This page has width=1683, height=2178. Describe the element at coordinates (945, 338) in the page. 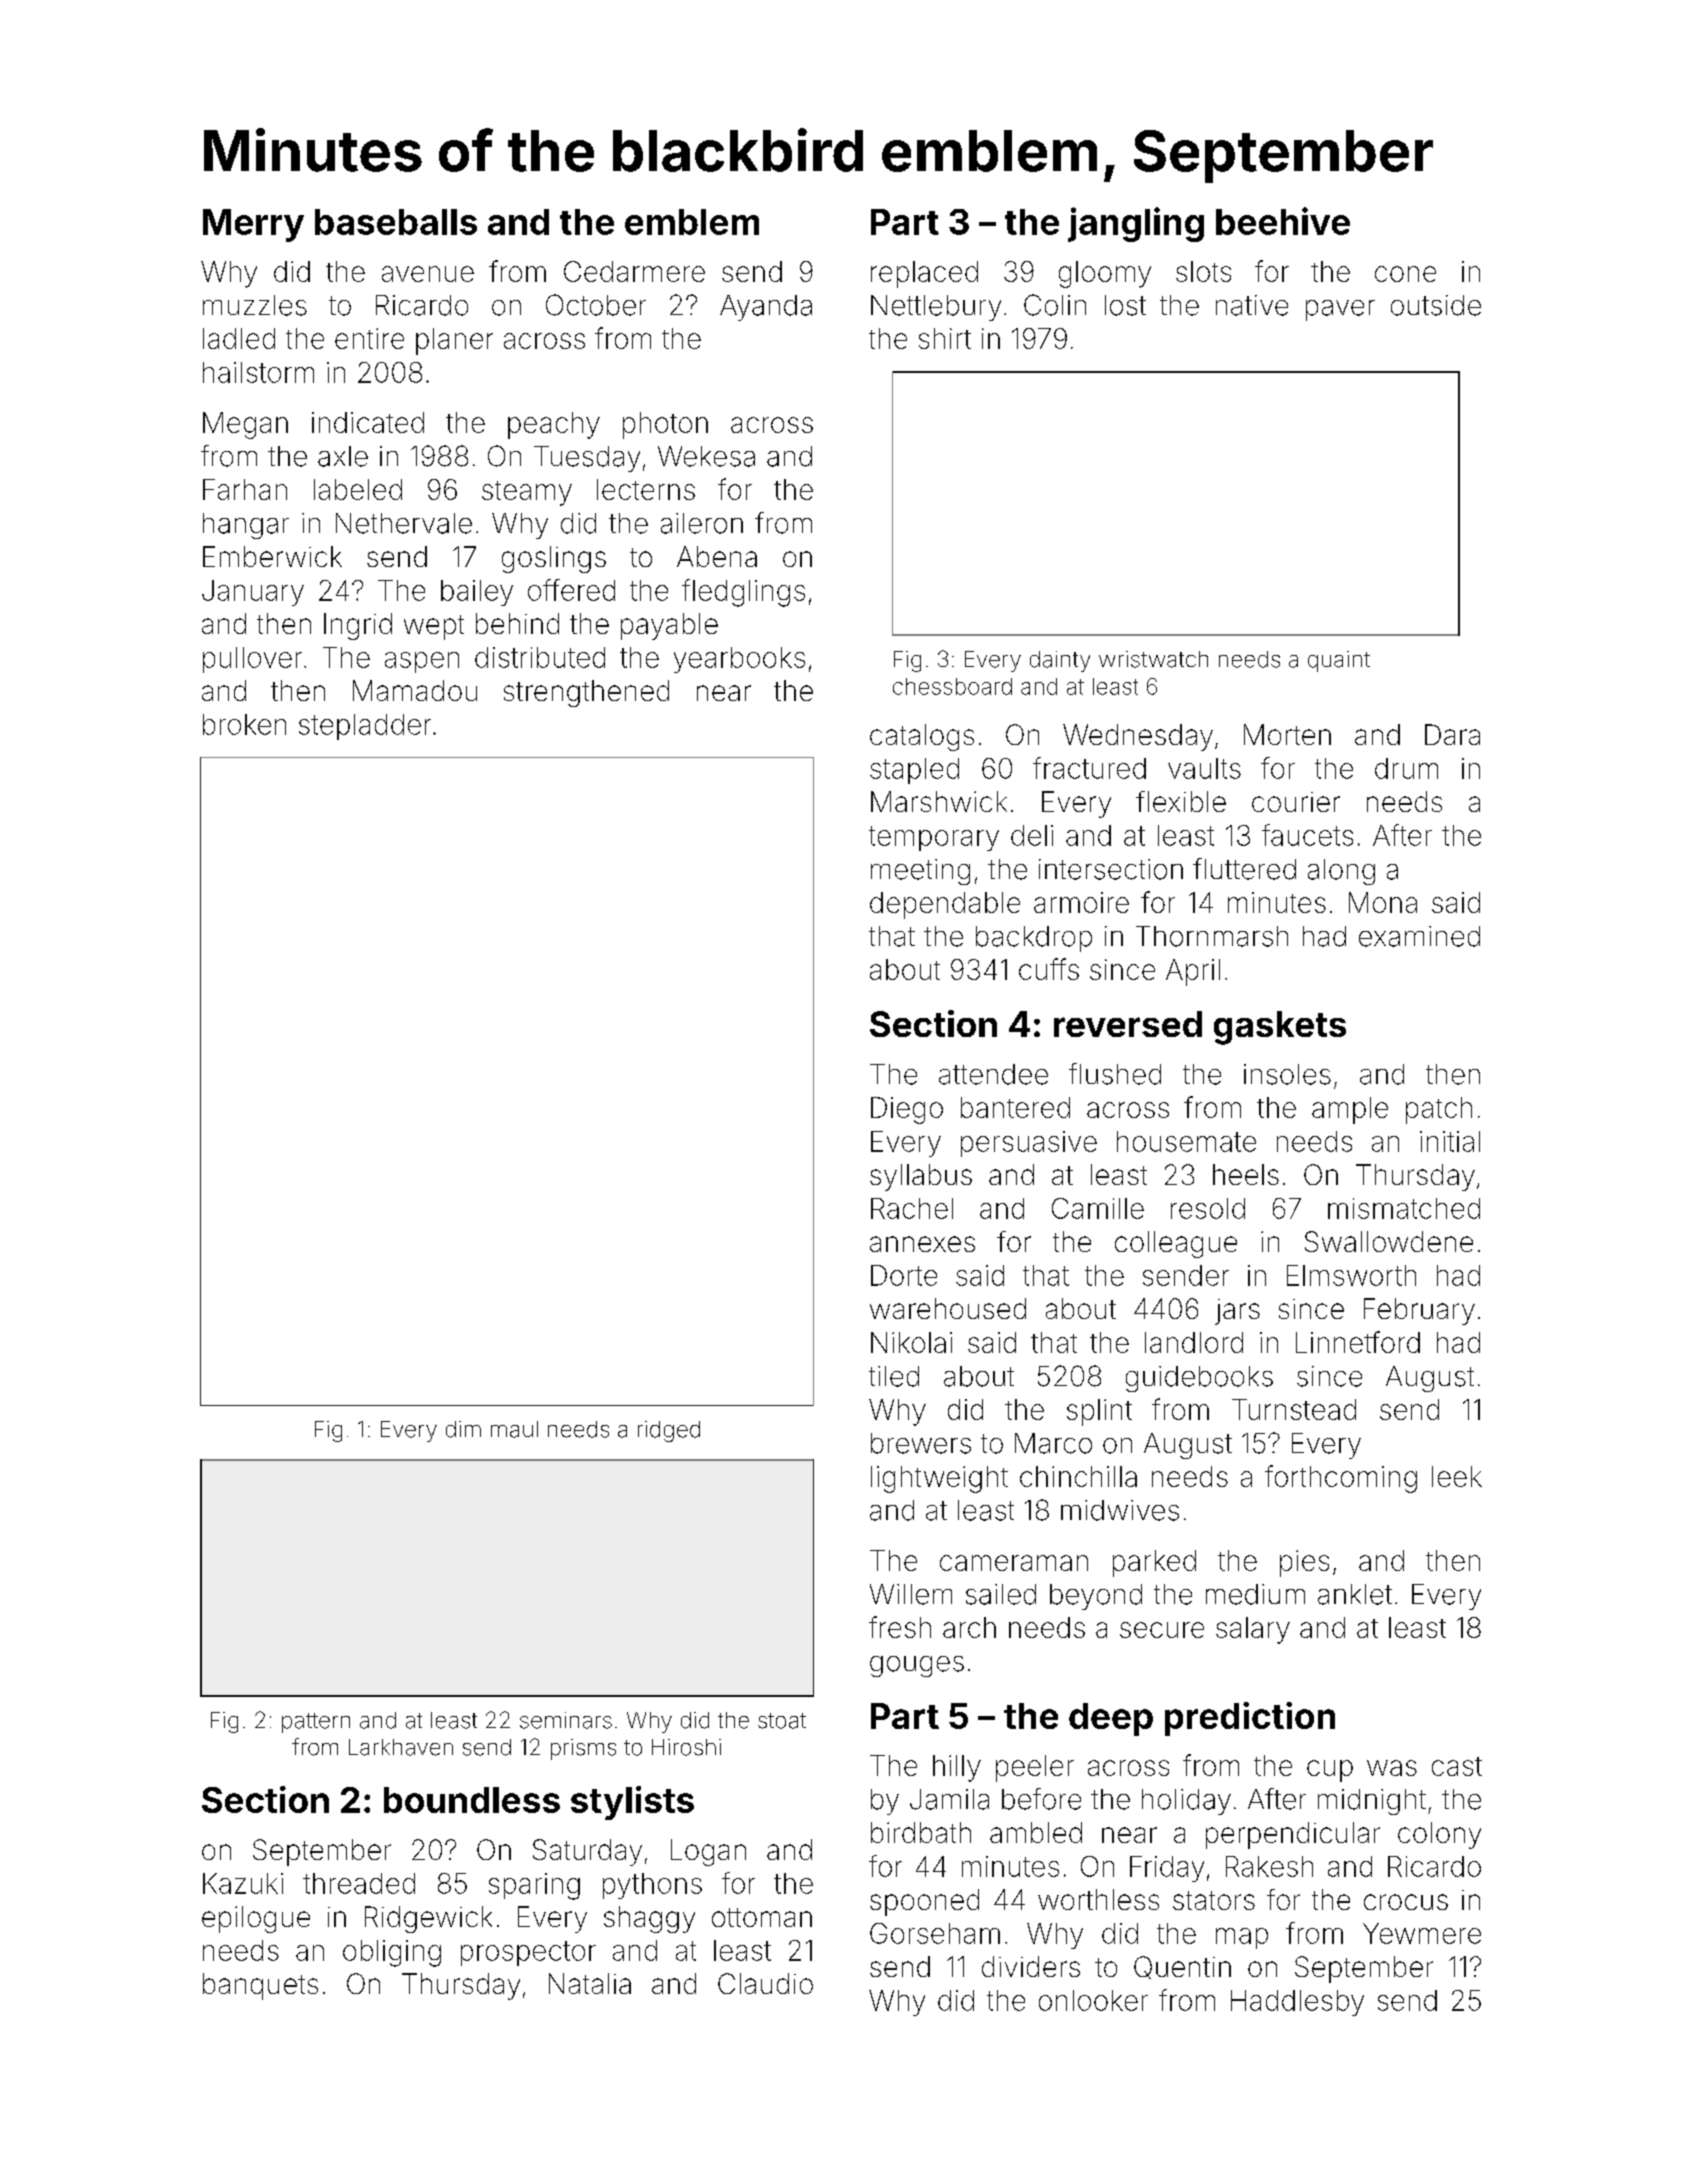

I see `shirt` at that location.
